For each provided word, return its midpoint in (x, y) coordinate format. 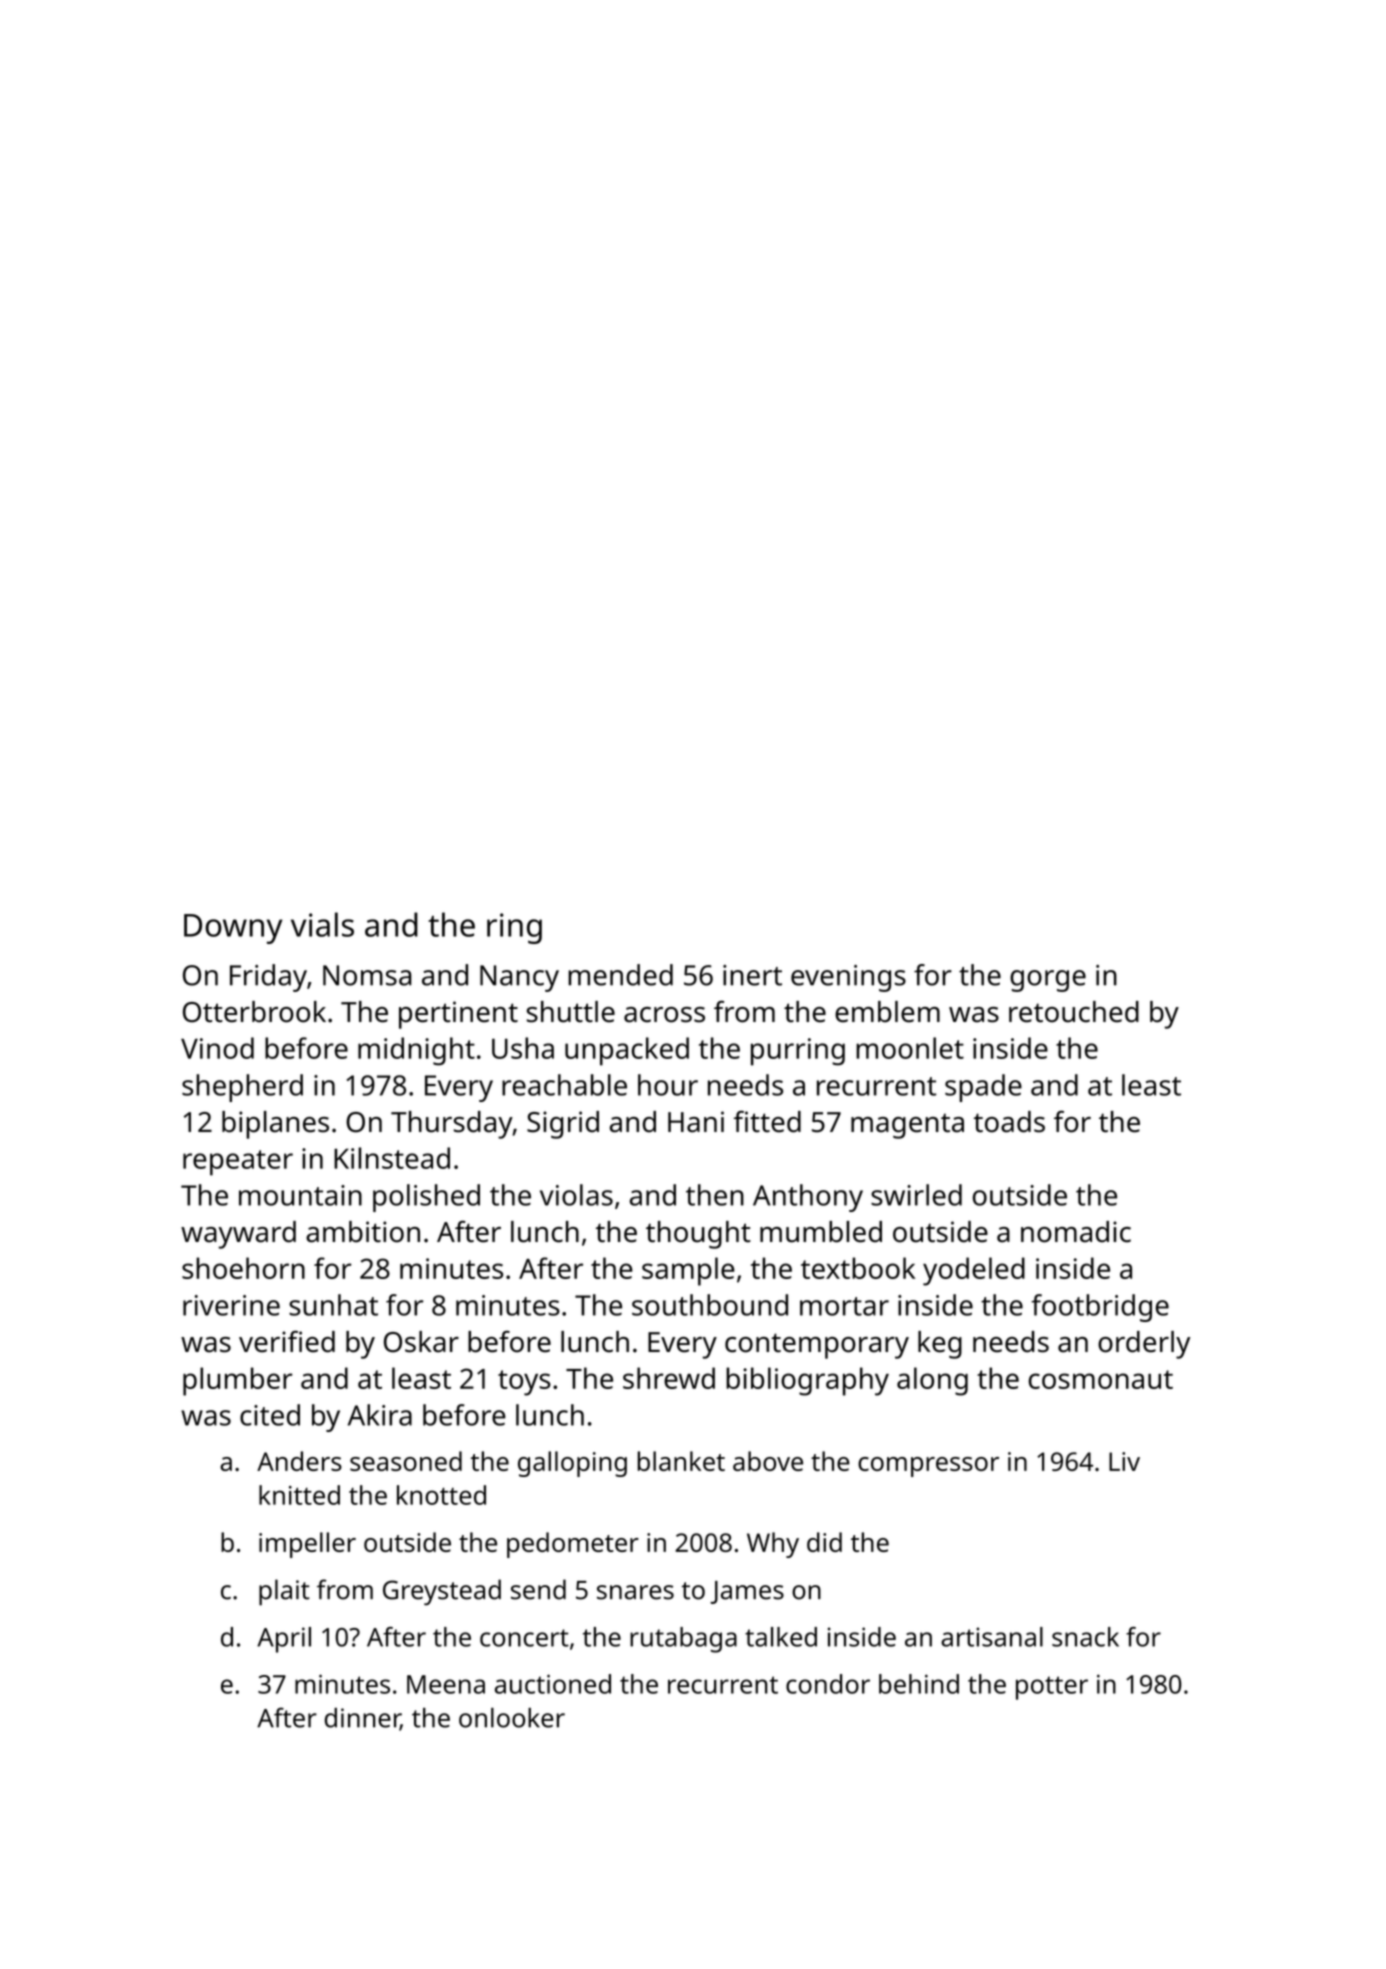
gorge (1048, 981)
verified (287, 1341)
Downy (233, 929)
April (284, 1640)
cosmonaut (1101, 1379)
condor (828, 1684)
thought (698, 1235)
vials (322, 924)
